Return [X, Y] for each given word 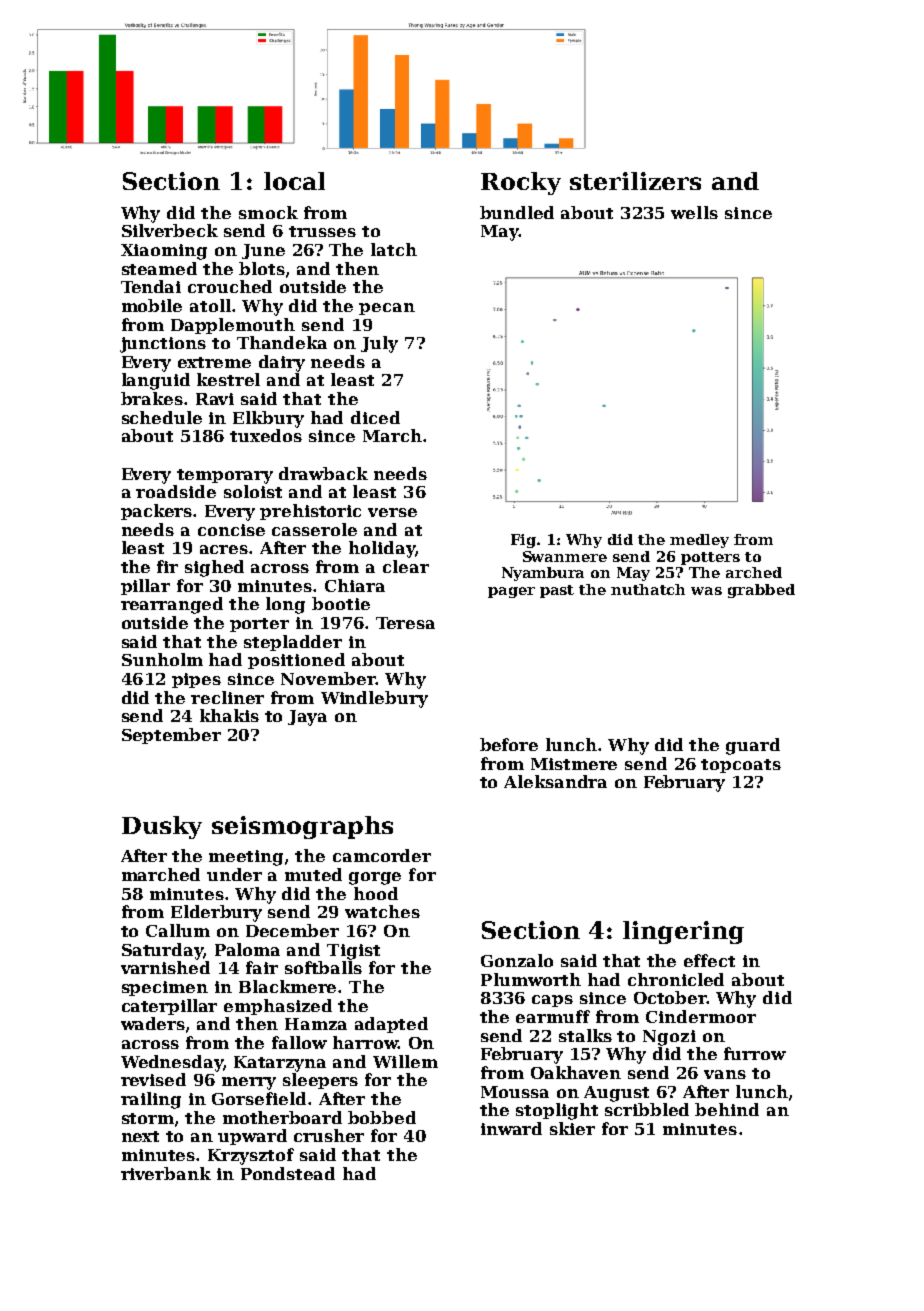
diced [375, 417]
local [294, 181]
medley [699, 541]
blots [262, 268]
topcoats [741, 766]
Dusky [162, 827]
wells [694, 212]
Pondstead [288, 1173]
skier [572, 1128]
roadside [176, 491]
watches [382, 911]
